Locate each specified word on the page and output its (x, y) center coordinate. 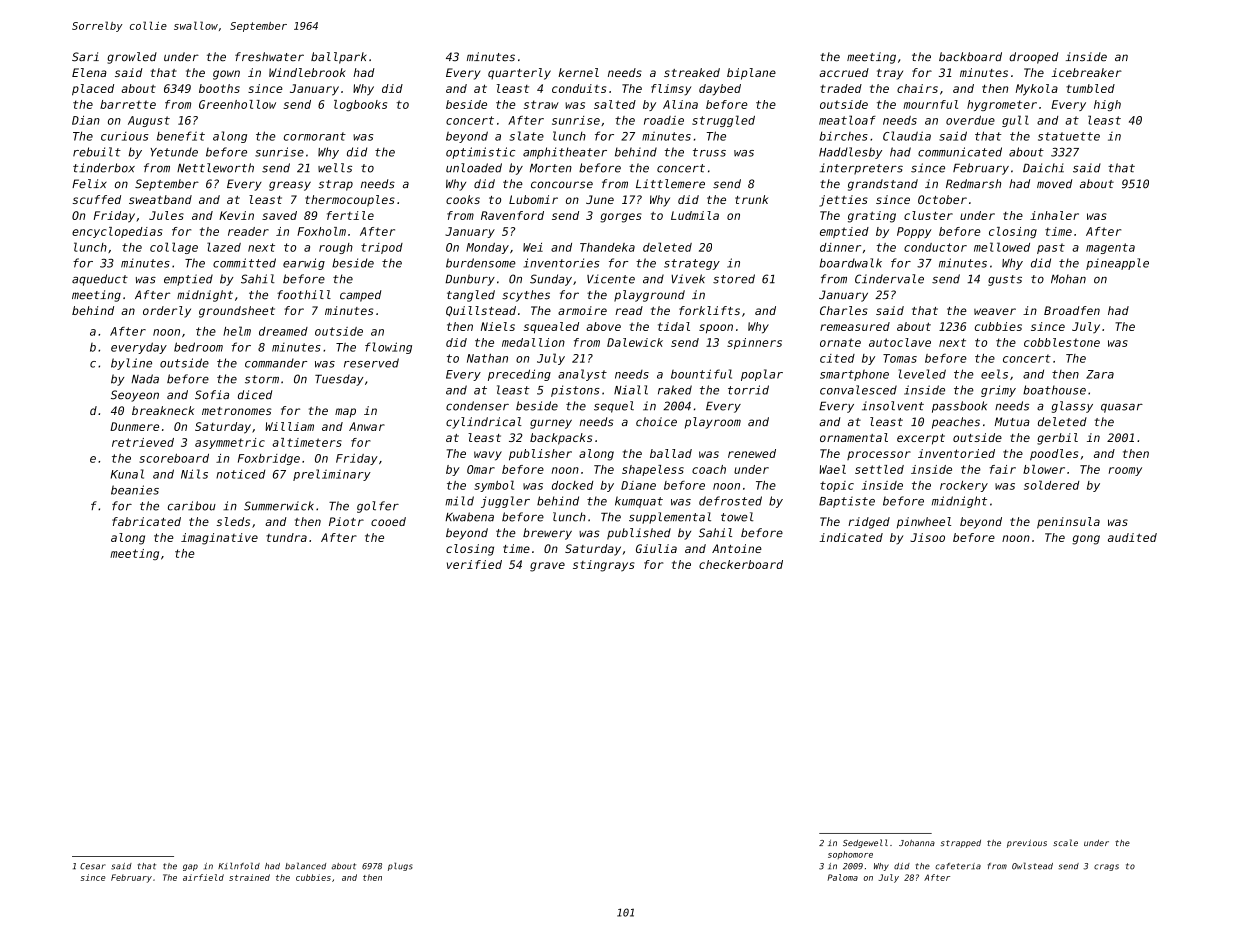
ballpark (339, 58)
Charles (844, 310)
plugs (400, 866)
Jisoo (927, 537)
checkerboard (741, 564)
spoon (716, 329)
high (1107, 105)
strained (249, 877)
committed (244, 263)
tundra (286, 537)
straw (541, 104)
